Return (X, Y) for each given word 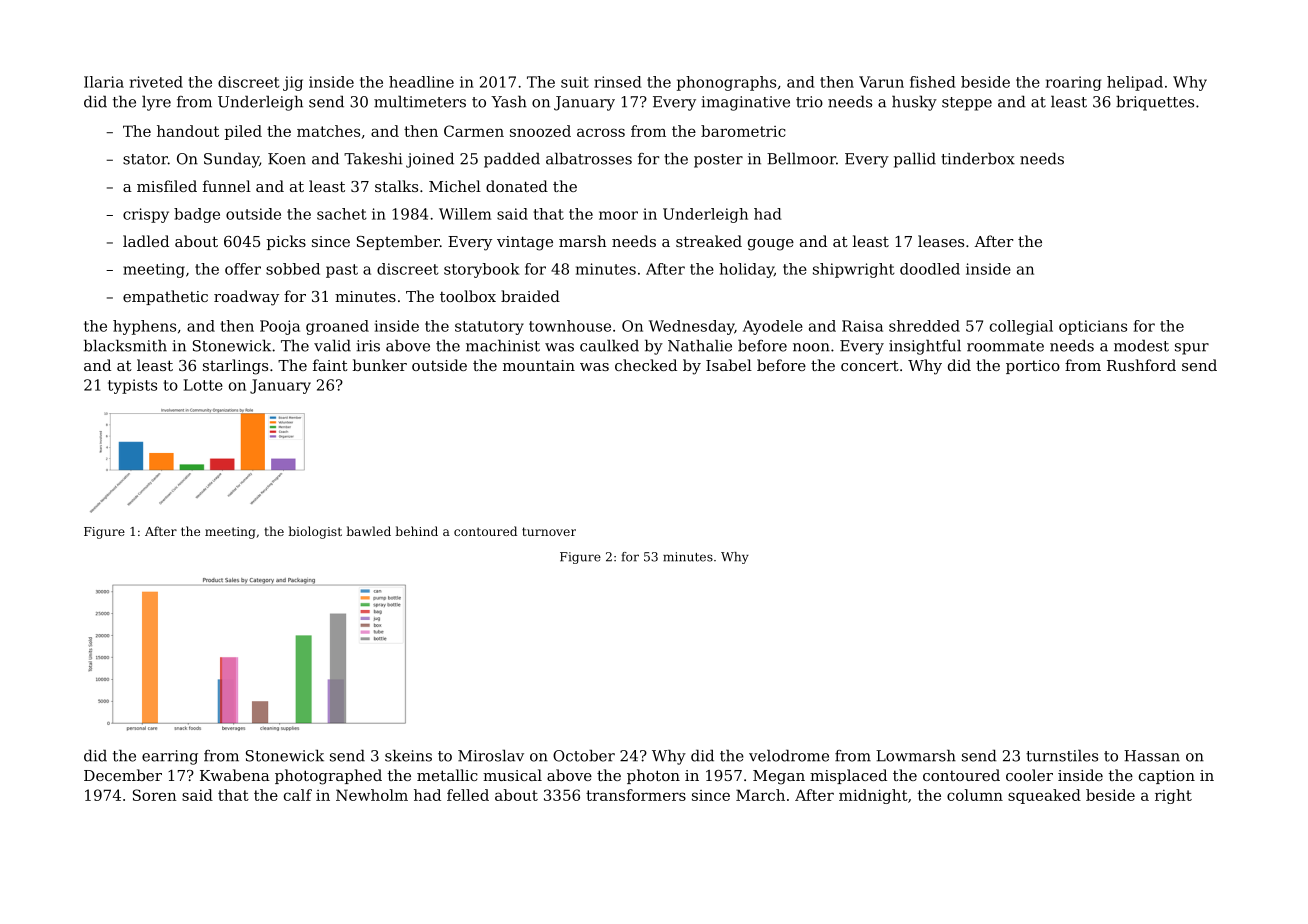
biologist (315, 532)
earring (170, 757)
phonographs (726, 83)
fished (933, 82)
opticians (1093, 327)
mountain (539, 365)
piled (243, 132)
